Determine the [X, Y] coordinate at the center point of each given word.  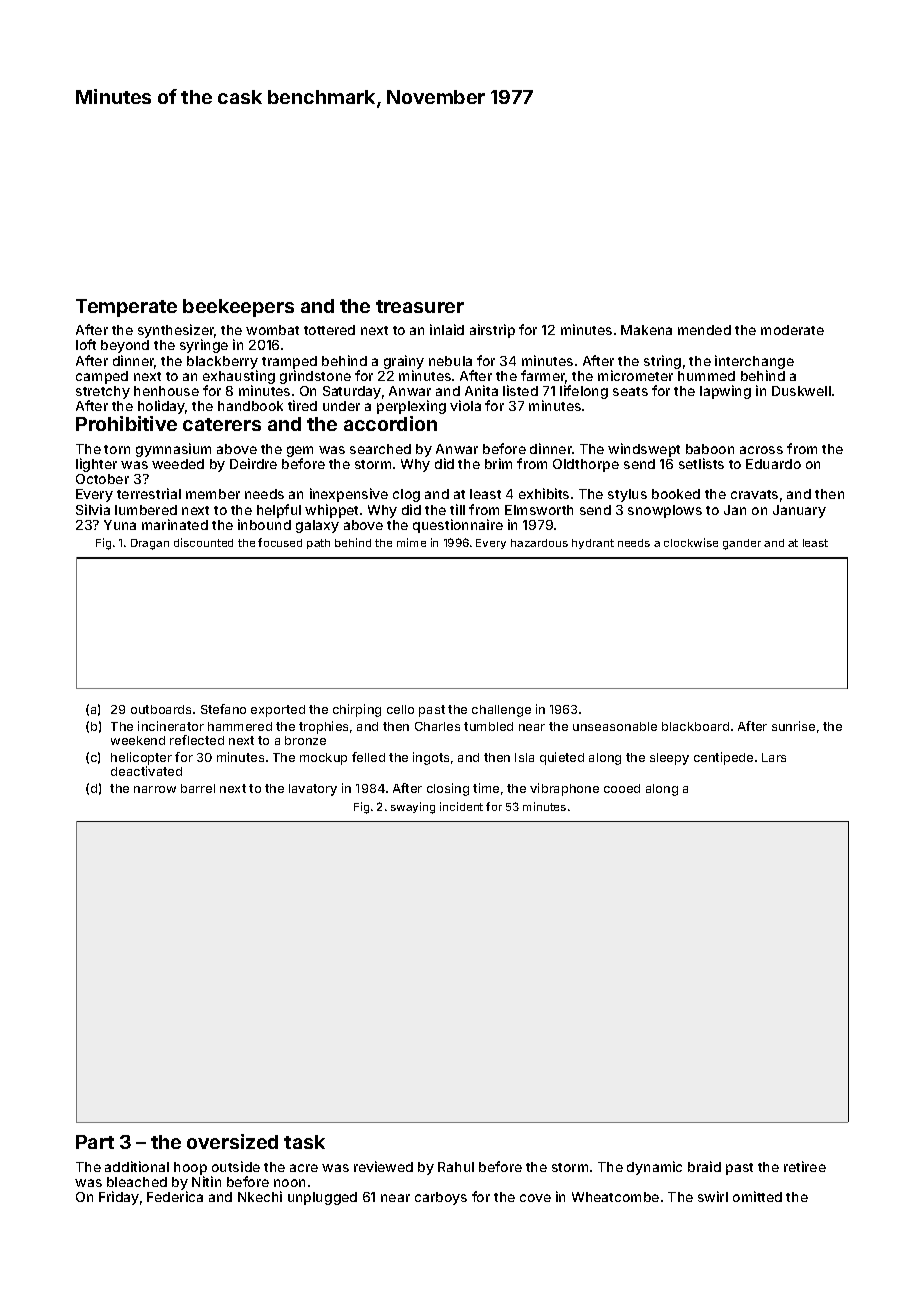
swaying [413, 808]
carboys [441, 1198]
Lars [774, 757]
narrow [155, 789]
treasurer [420, 306]
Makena [646, 330]
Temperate [126, 308]
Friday [119, 1198]
